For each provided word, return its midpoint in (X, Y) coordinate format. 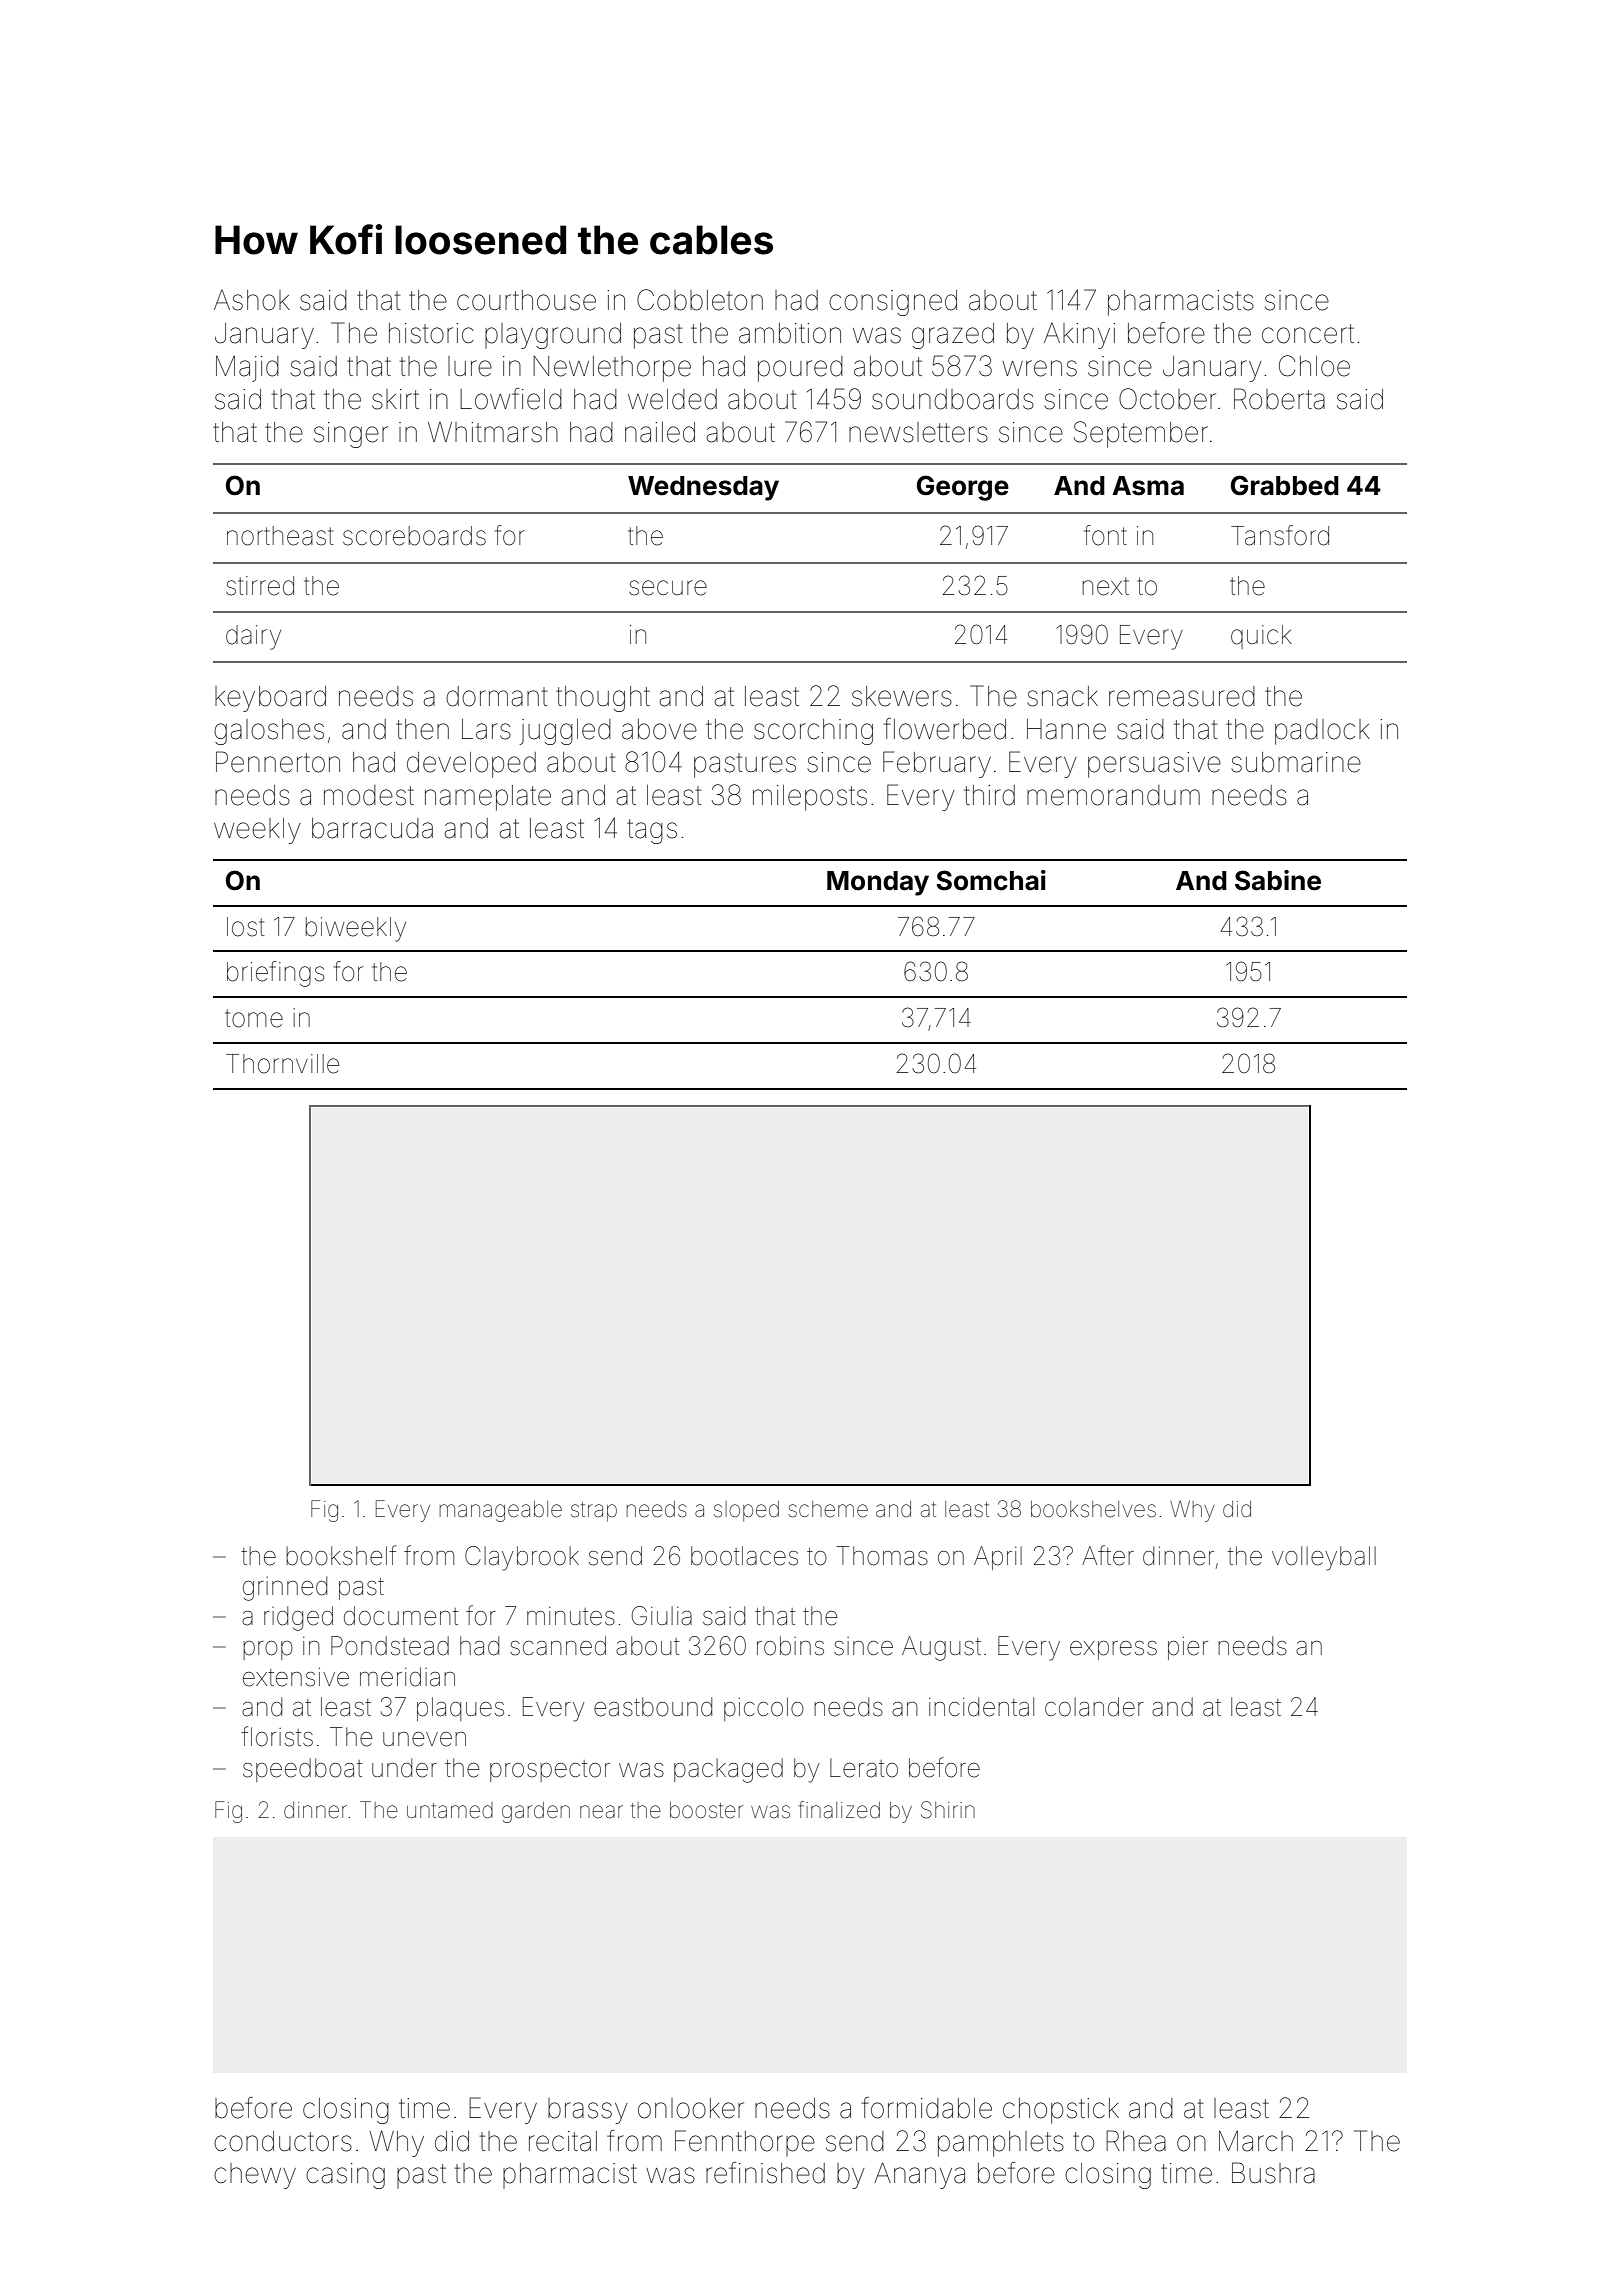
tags (652, 831)
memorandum (1113, 795)
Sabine (1278, 880)
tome (254, 1018)
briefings (276, 974)
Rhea (1136, 2141)
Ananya (919, 2175)
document (401, 1616)
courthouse (526, 300)
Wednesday (703, 488)
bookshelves (1093, 1509)
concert (1308, 334)
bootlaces (744, 1556)
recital (563, 2141)
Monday (878, 883)
